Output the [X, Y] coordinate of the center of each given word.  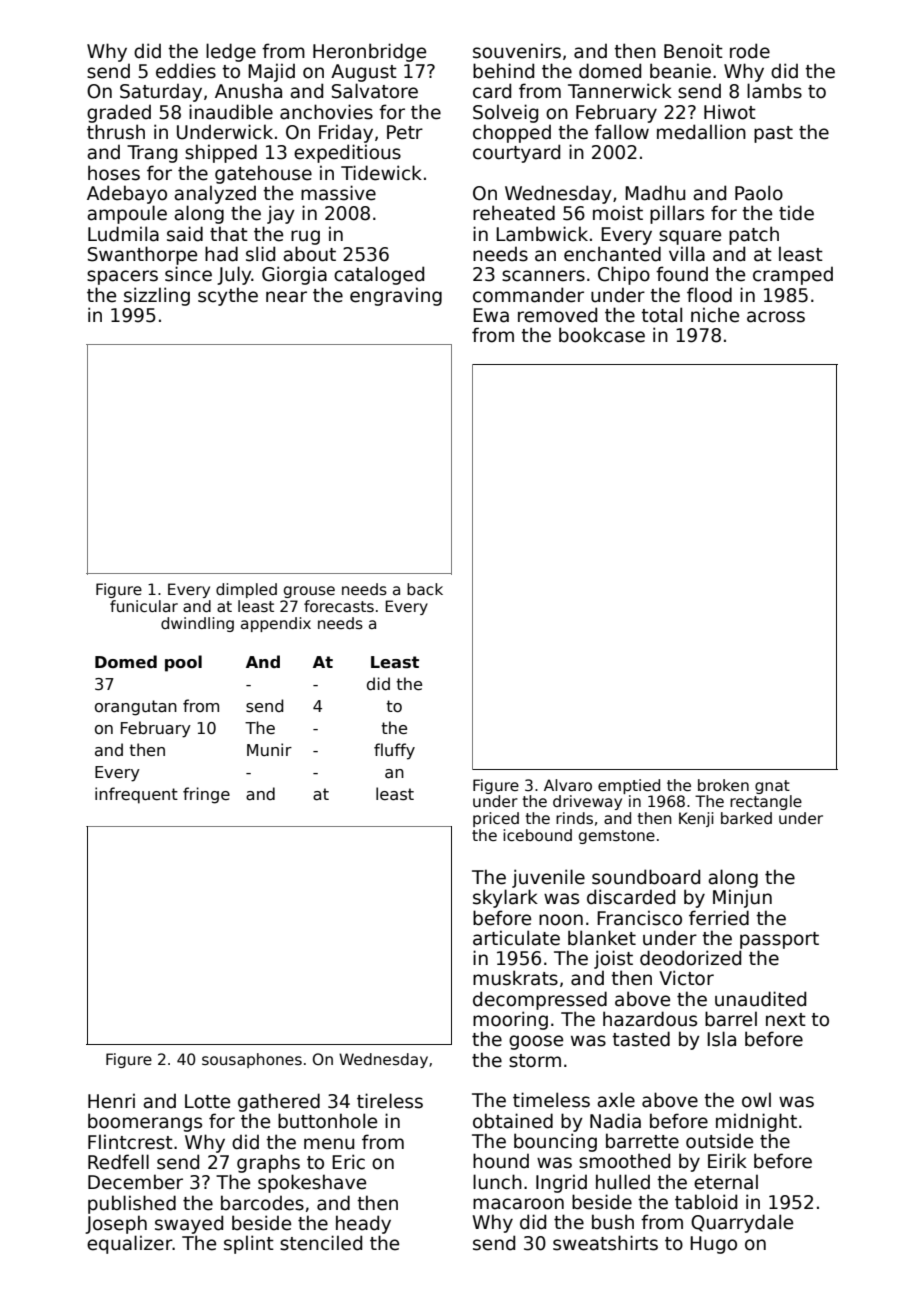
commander [528, 295]
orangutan [136, 708]
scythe [228, 296]
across [776, 317]
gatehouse [263, 174]
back [425, 589]
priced [496, 819]
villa [687, 254]
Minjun [742, 898]
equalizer [130, 1244]
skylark [505, 898]
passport [779, 940]
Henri [111, 1101]
